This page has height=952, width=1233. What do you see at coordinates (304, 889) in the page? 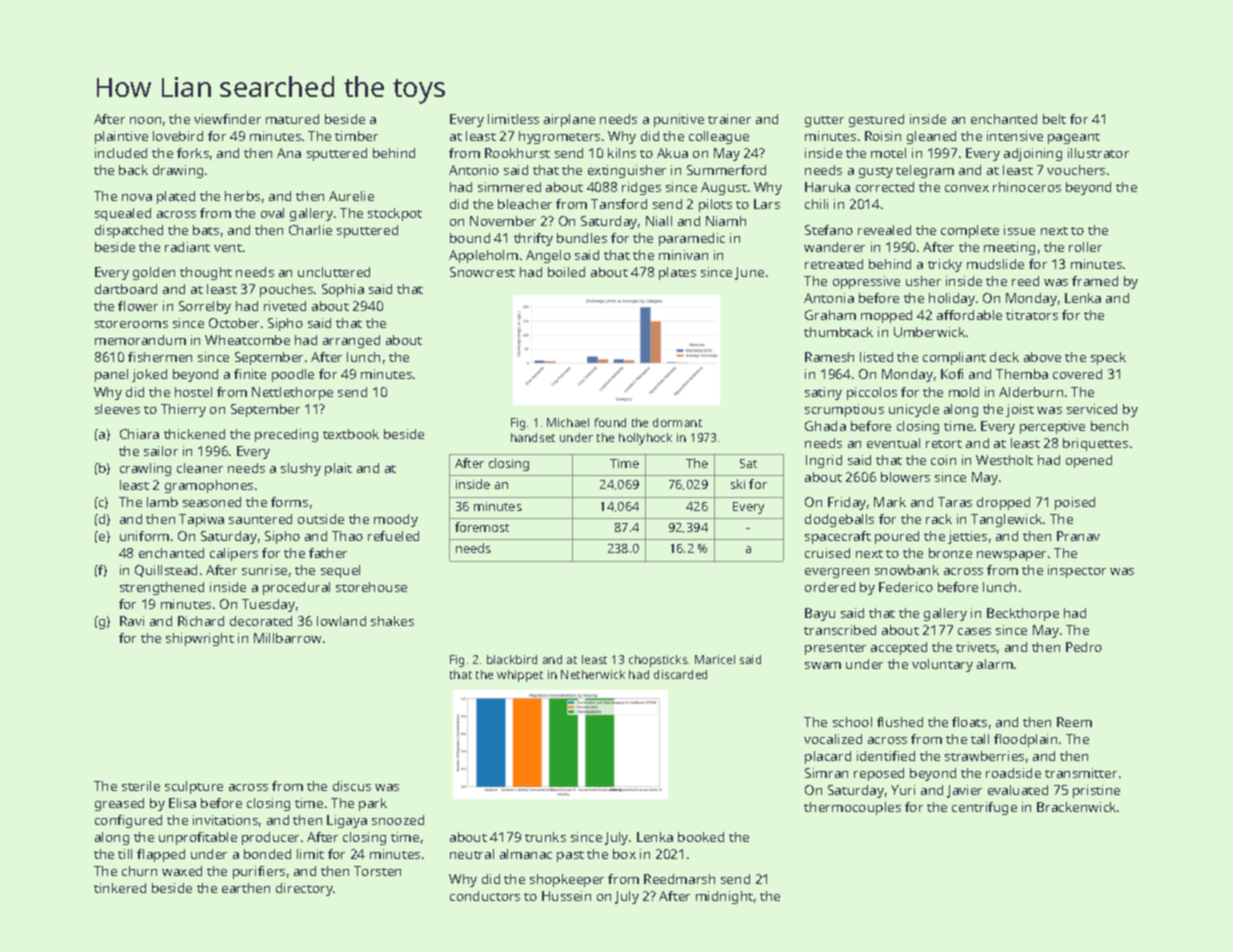
I see `directory` at bounding box center [304, 889].
